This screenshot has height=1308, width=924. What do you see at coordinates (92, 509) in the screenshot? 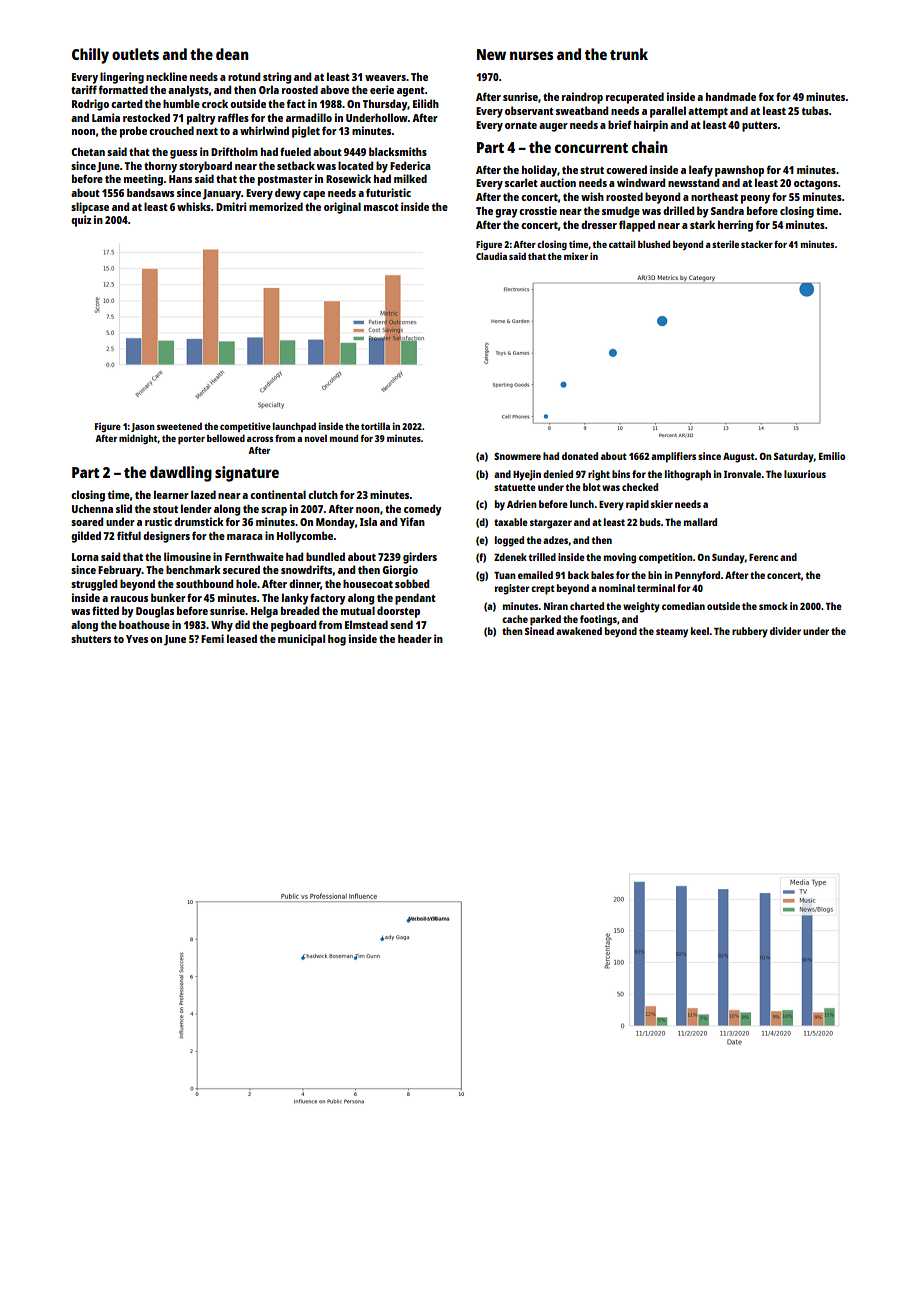
I see `Uchenna` at bounding box center [92, 509].
